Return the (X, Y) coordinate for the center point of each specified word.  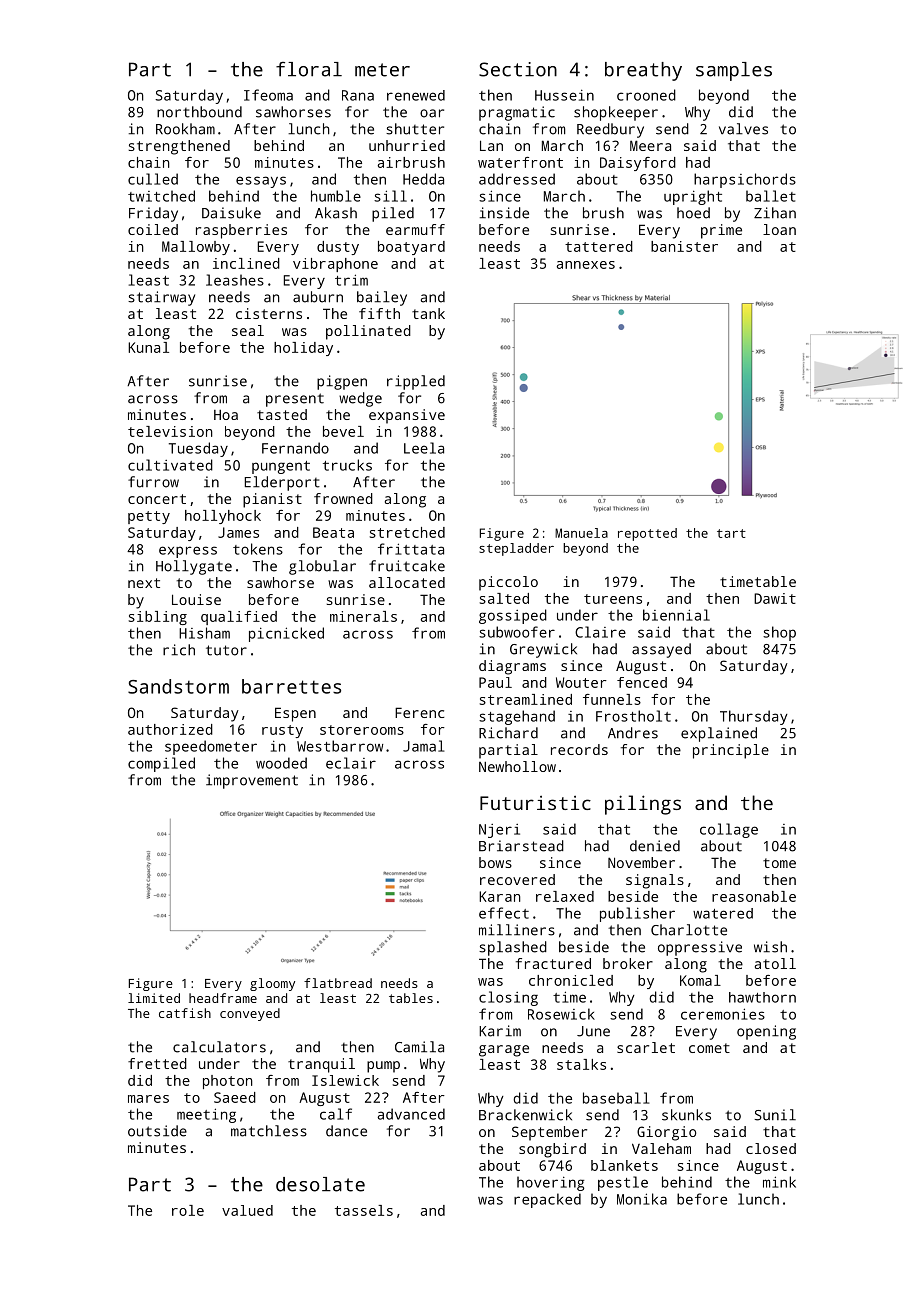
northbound (199, 112)
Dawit (775, 598)
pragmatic (517, 113)
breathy (643, 71)
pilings (643, 805)
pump (383, 1067)
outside (157, 1131)
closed (771, 1148)
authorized (170, 729)
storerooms (362, 730)
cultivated (170, 465)
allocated (407, 582)
